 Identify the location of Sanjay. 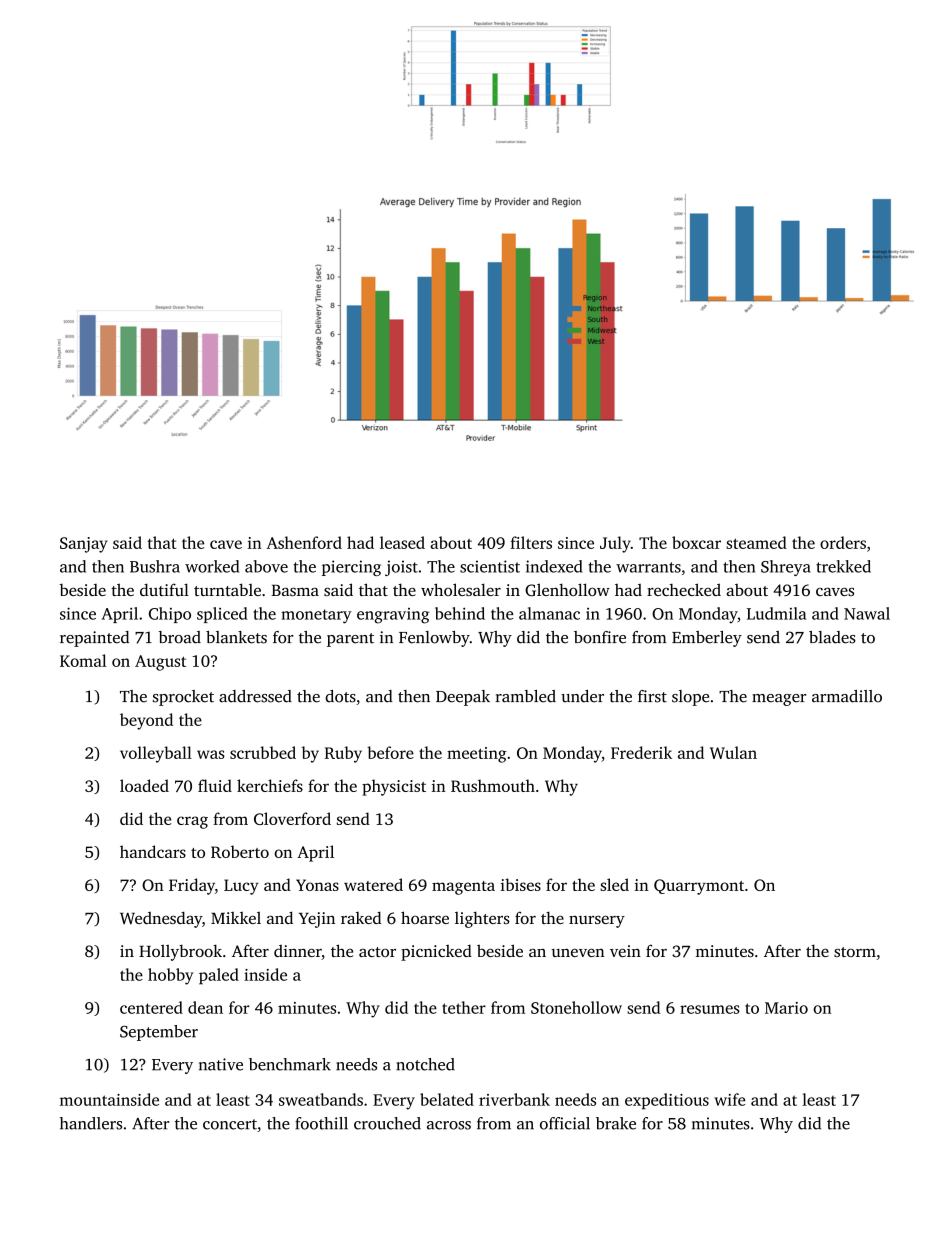
(84, 545).
